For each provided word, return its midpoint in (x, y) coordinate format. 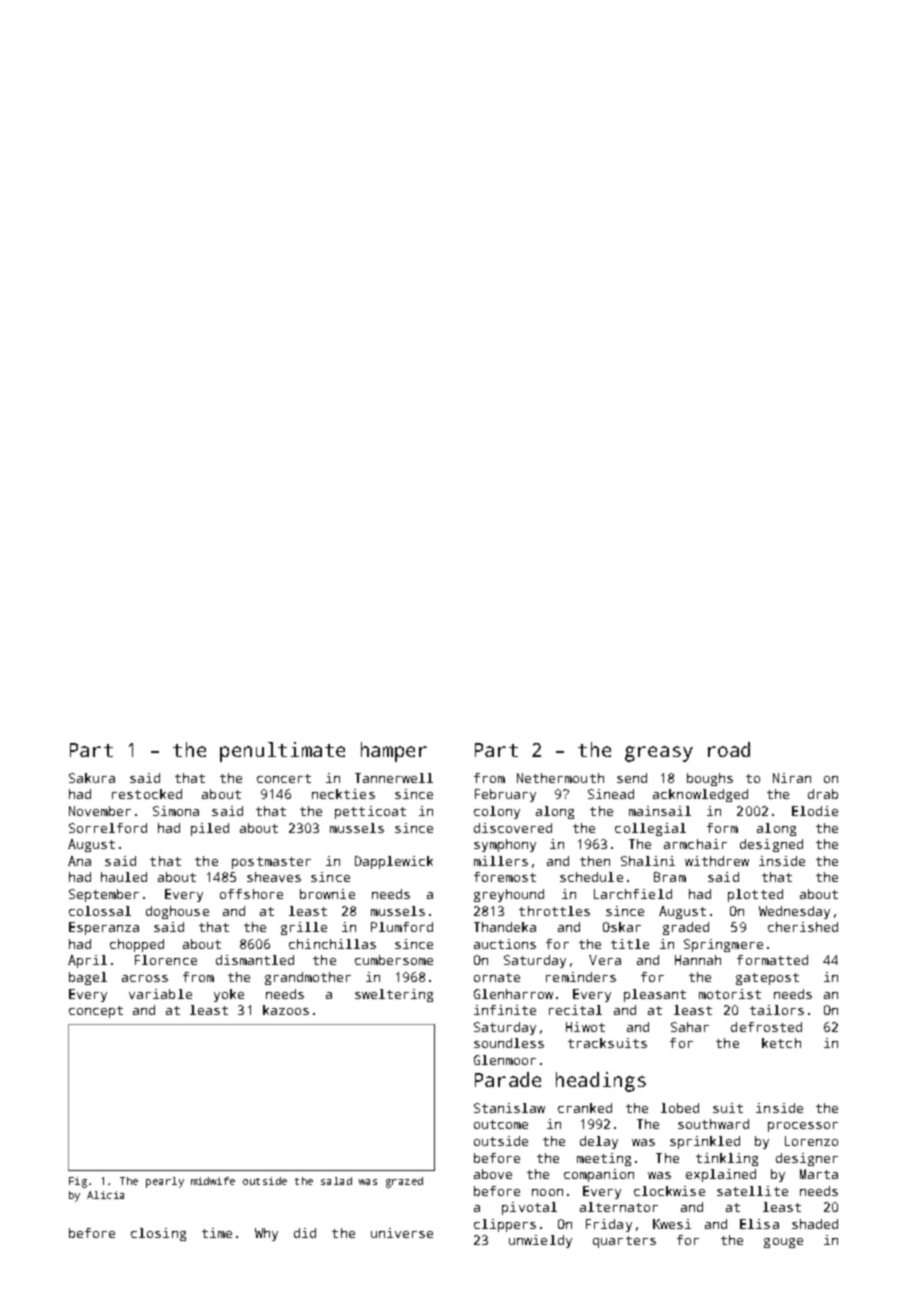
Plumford (402, 927)
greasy (659, 754)
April (87, 961)
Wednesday (794, 912)
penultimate (282, 752)
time (217, 1233)
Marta (819, 1174)
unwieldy (540, 1241)
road (729, 749)
